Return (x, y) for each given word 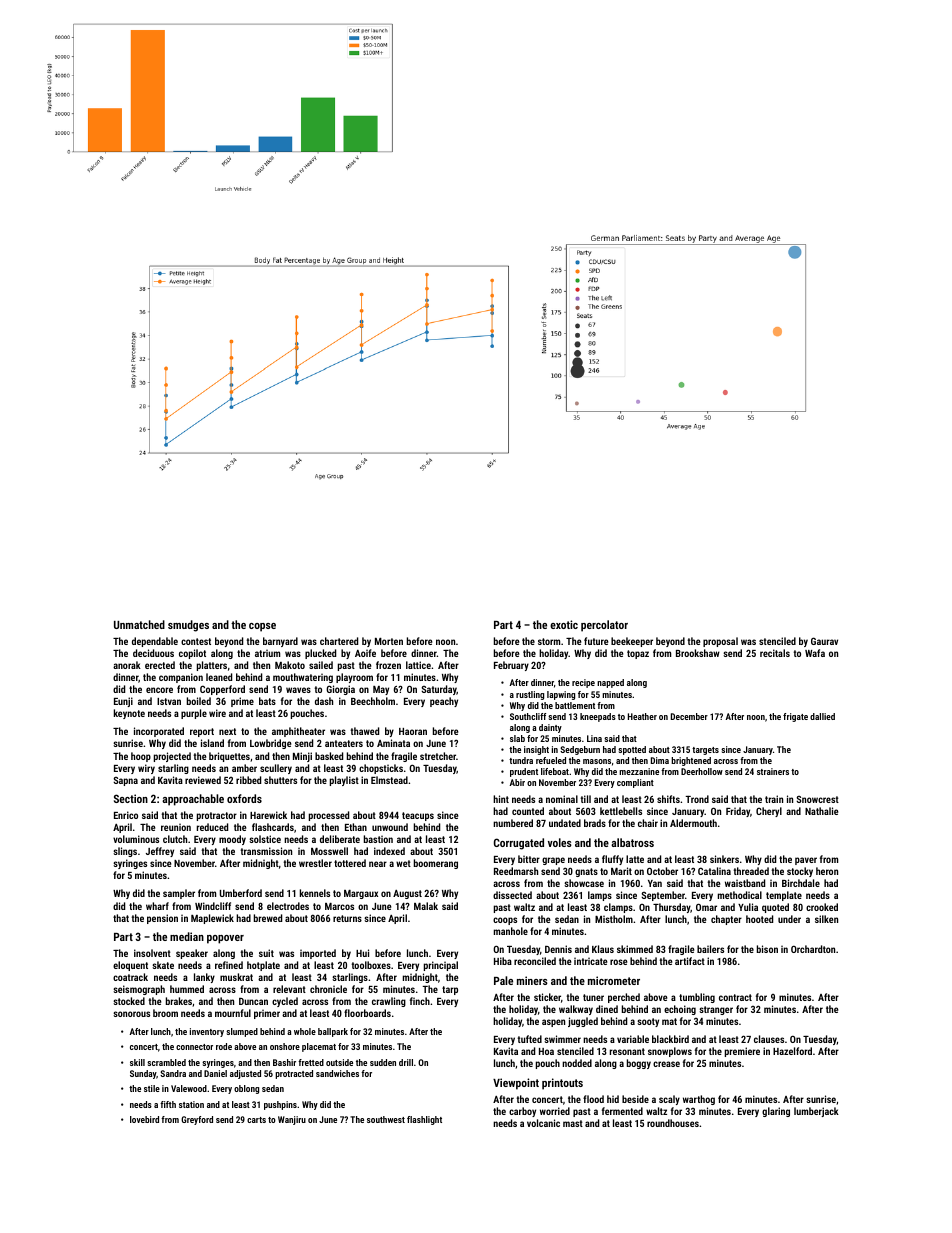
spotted (632, 750)
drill (406, 1062)
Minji (302, 757)
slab (517, 738)
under (789, 919)
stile (152, 1088)
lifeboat (555, 771)
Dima (660, 760)
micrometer (614, 980)
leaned (219, 677)
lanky (204, 978)
